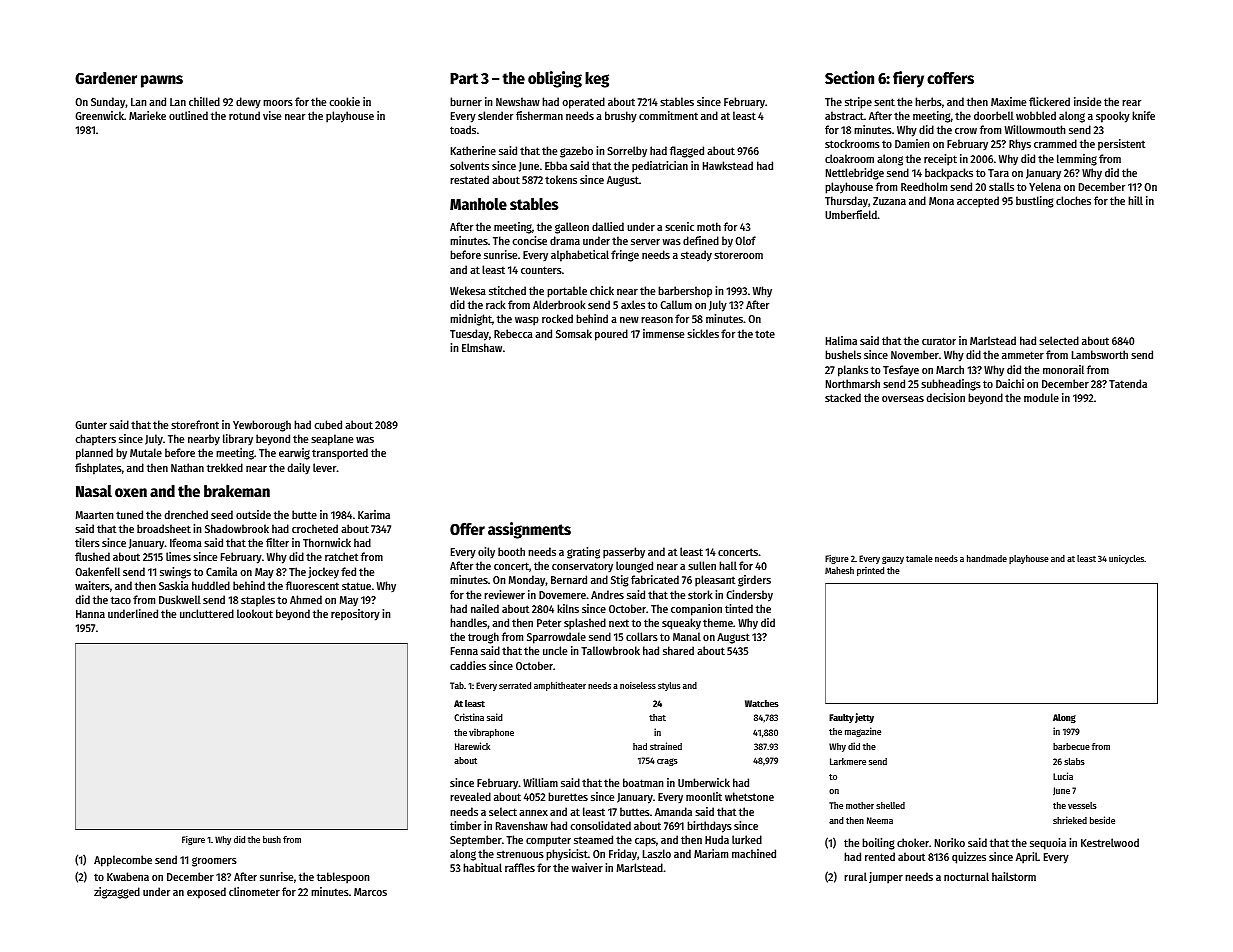 This document has width=1233, height=952. I want to click on Lambsworth, so click(1100, 354).
